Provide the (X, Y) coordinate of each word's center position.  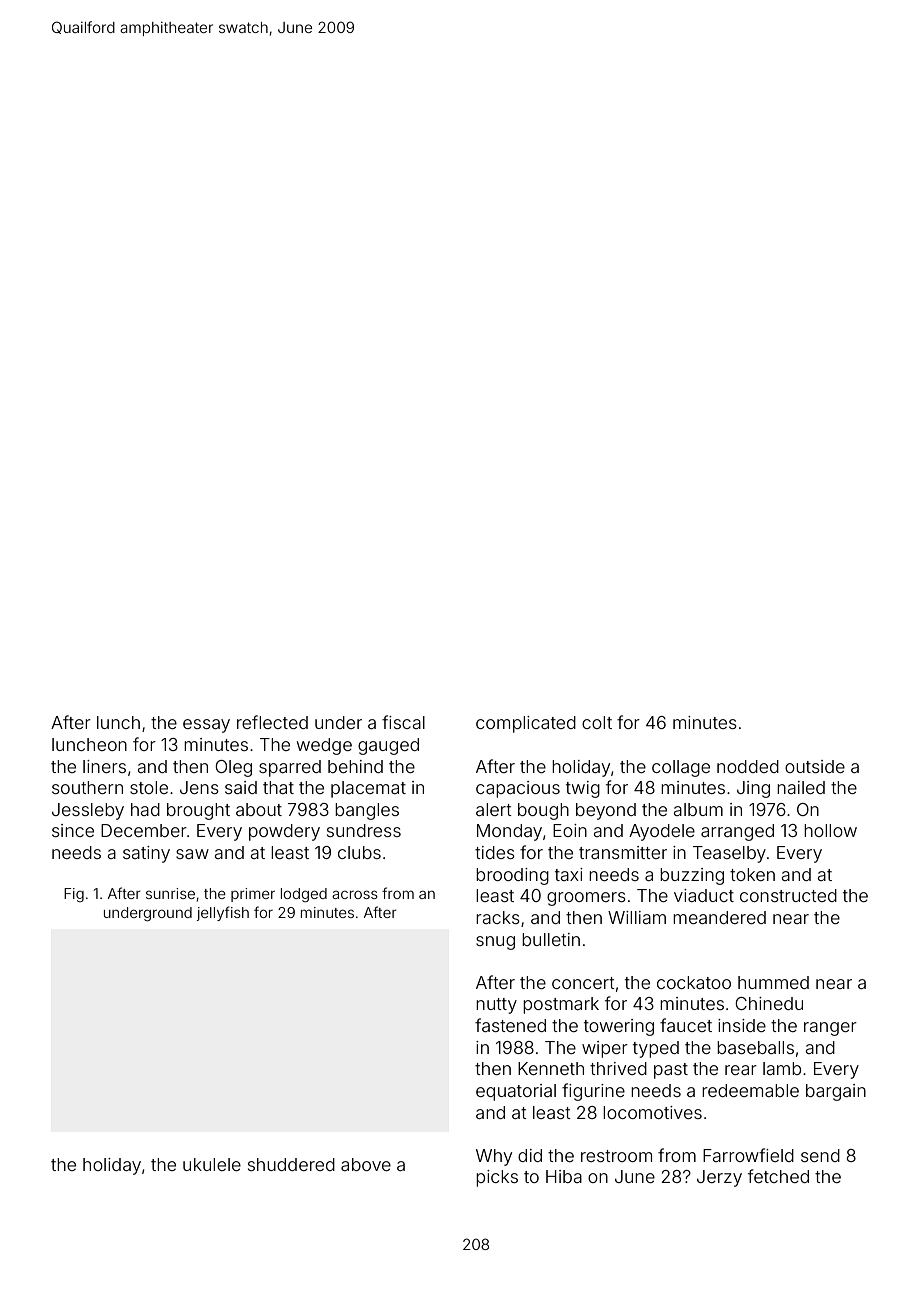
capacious (518, 789)
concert (583, 983)
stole (149, 787)
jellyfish (223, 913)
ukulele (212, 1164)
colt (597, 722)
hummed (773, 982)
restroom (616, 1156)
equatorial (516, 1092)
